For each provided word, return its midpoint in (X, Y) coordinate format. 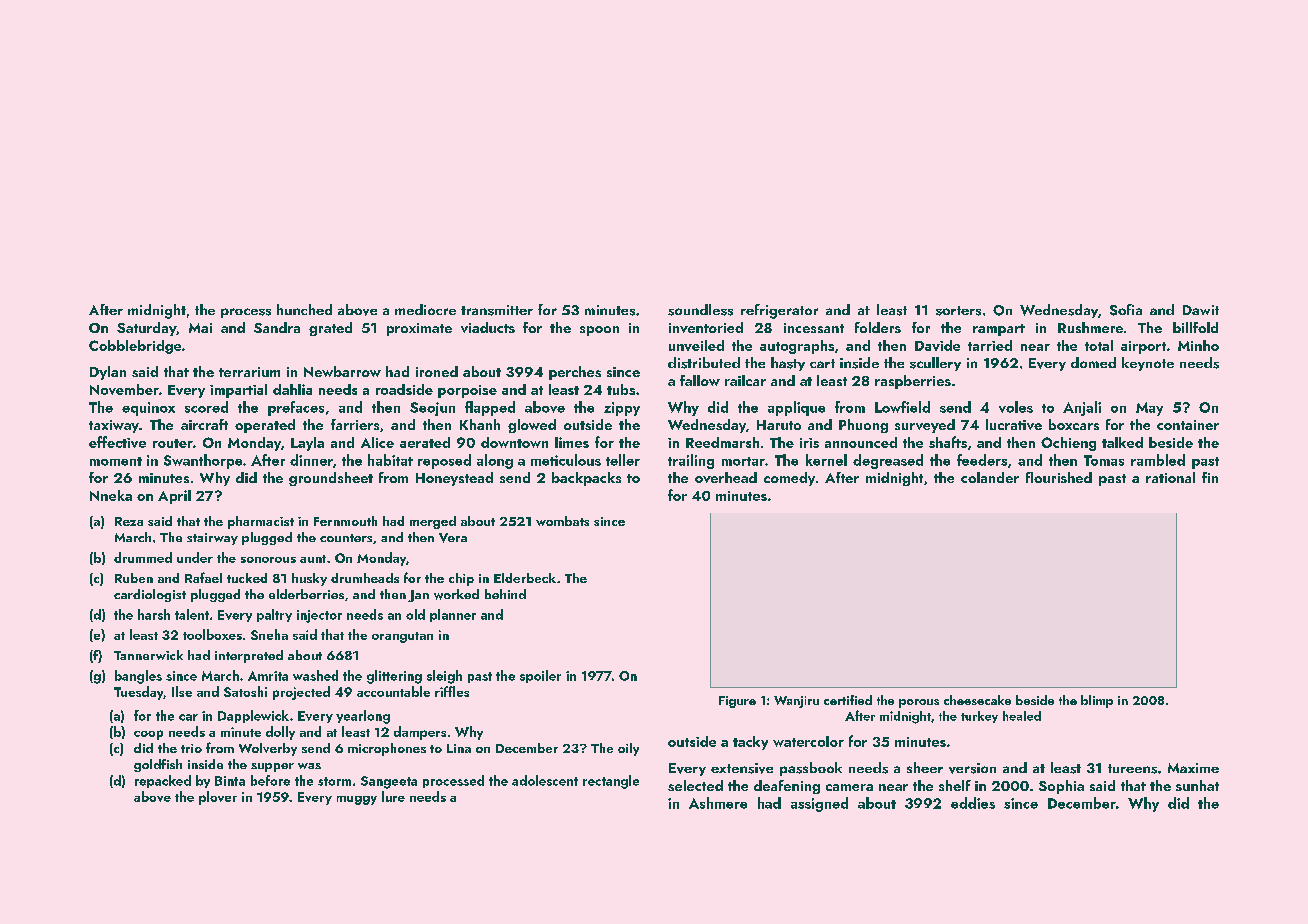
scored (206, 407)
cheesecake (977, 700)
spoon (599, 331)
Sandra (277, 327)
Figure (737, 702)
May (1149, 409)
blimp (1097, 701)
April (174, 497)
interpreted (249, 656)
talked (1122, 442)
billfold (1195, 327)
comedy (789, 479)
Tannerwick (148, 655)
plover (218, 798)
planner (453, 615)
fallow (700, 380)
